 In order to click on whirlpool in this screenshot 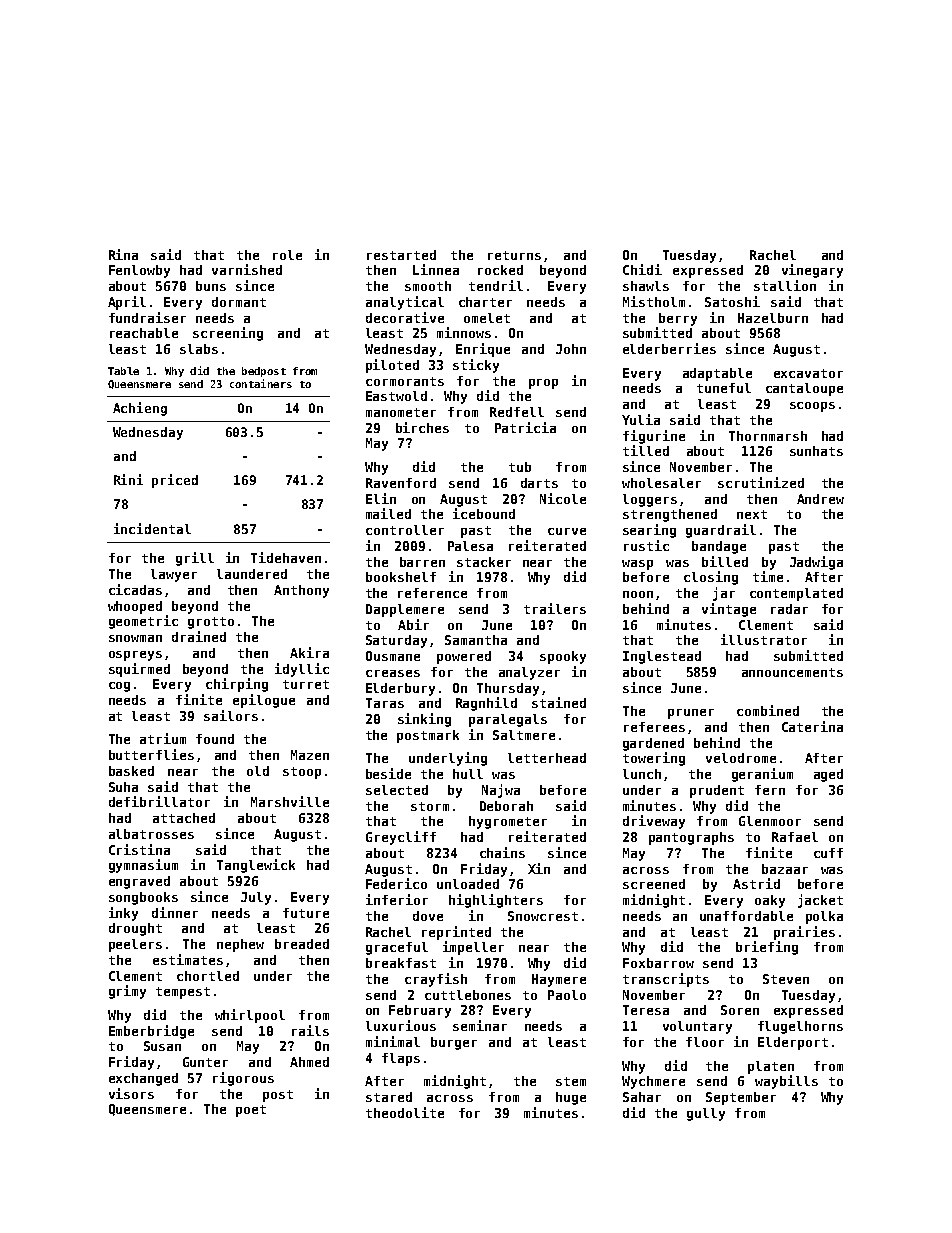, I will do `click(250, 1016)`.
